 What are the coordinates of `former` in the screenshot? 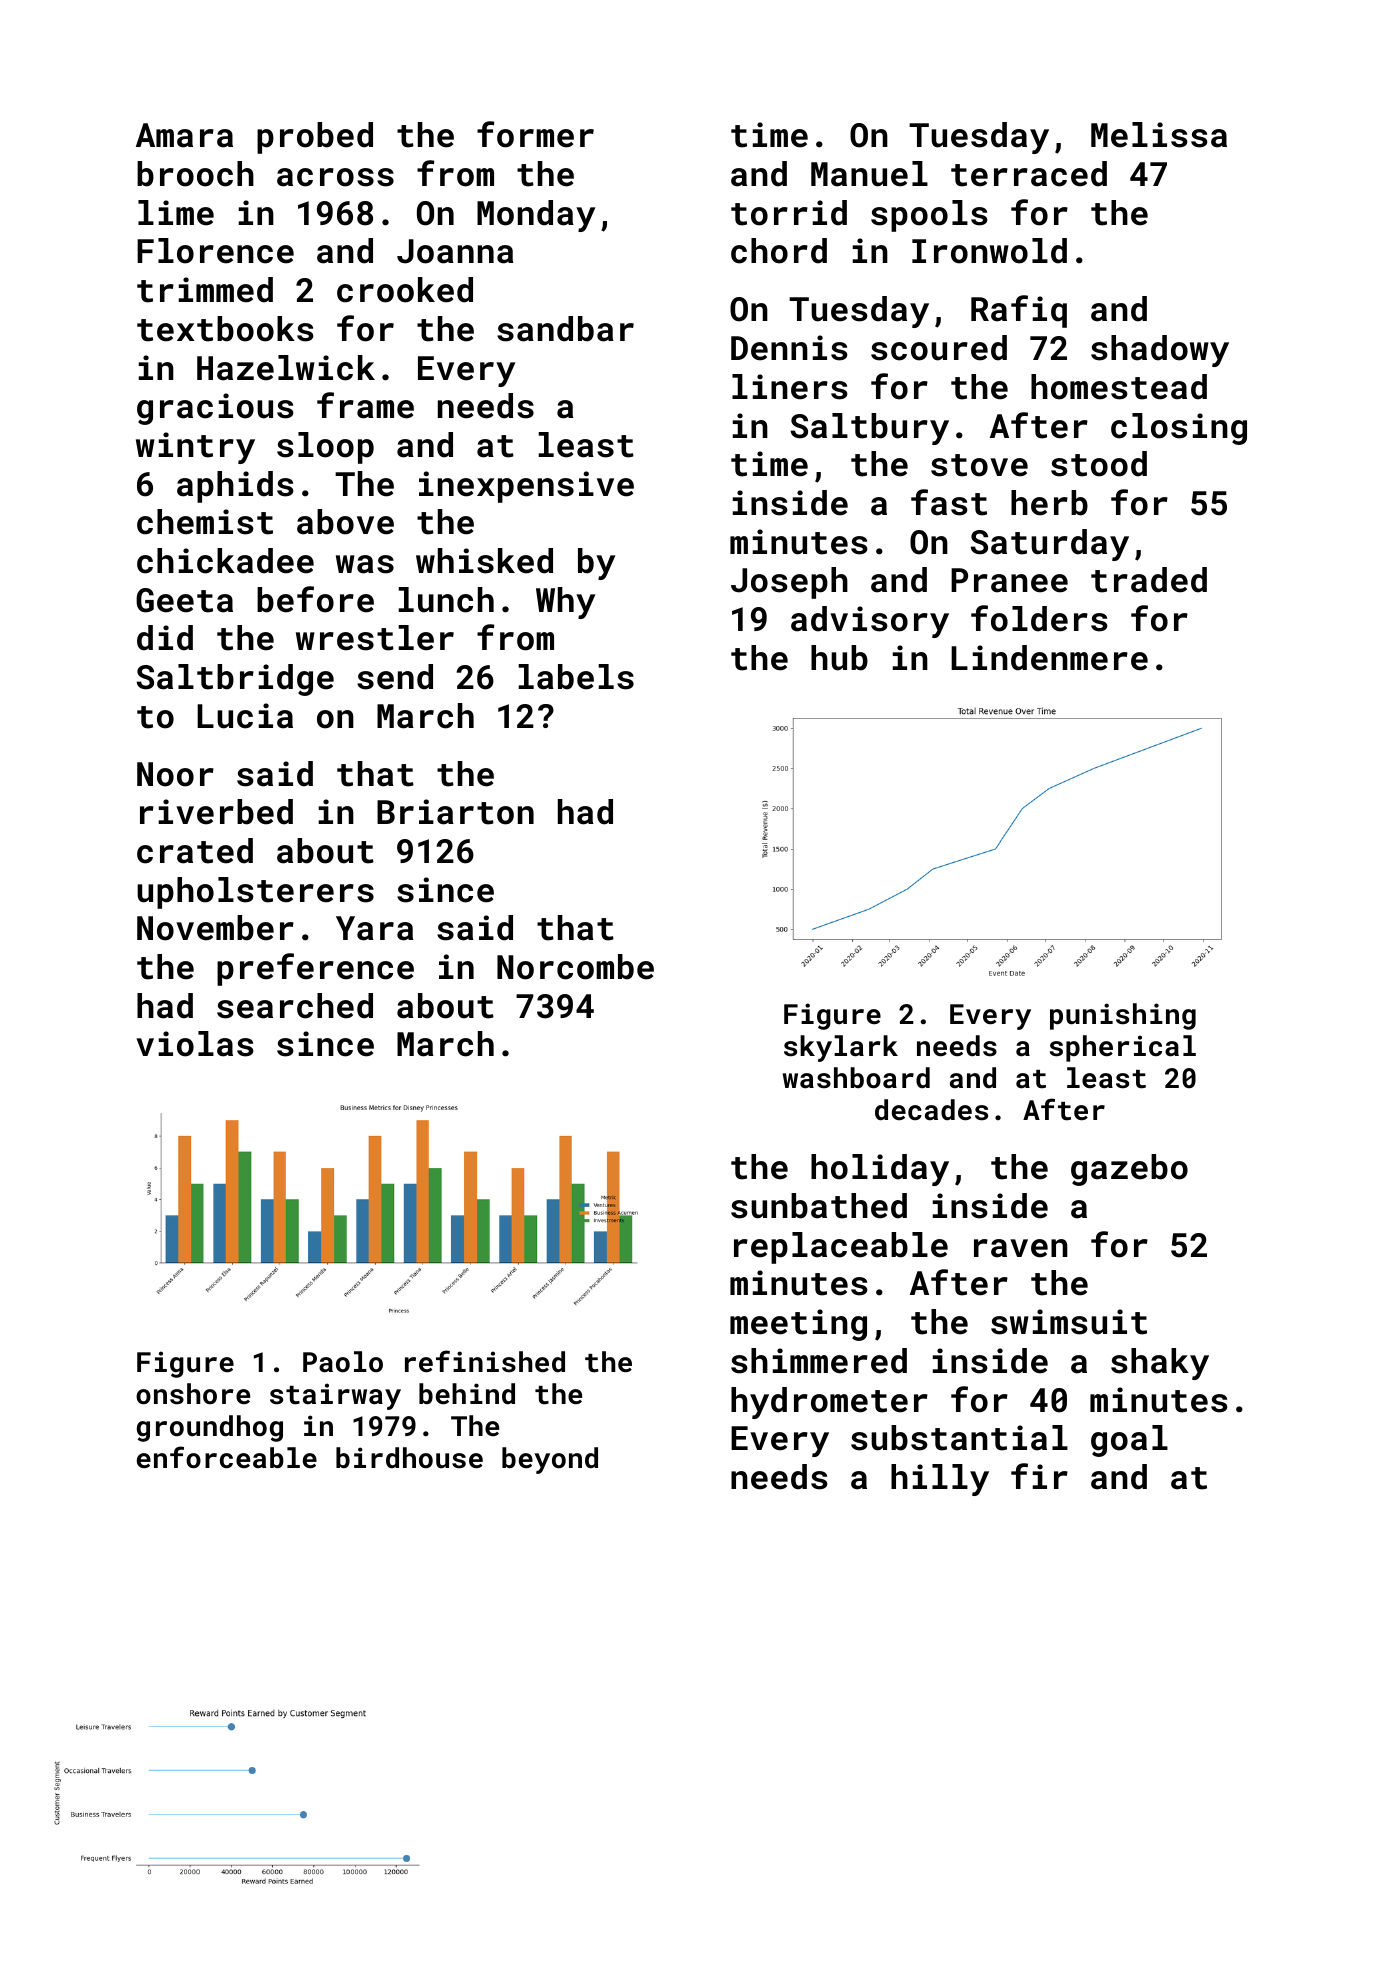 It's located at (535, 134).
